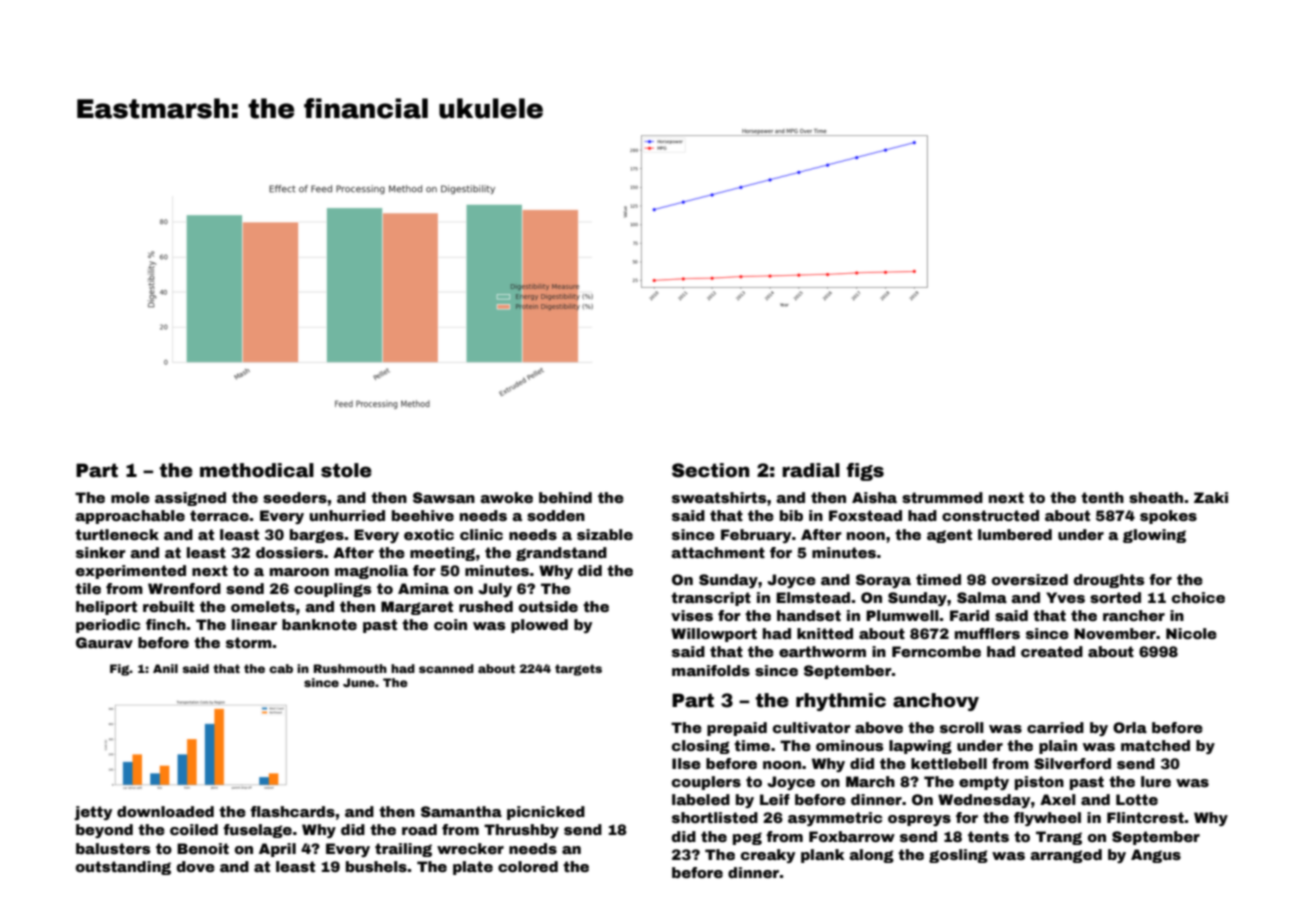 The image size is (1308, 924). What do you see at coordinates (190, 499) in the page?
I see `assigned` at bounding box center [190, 499].
